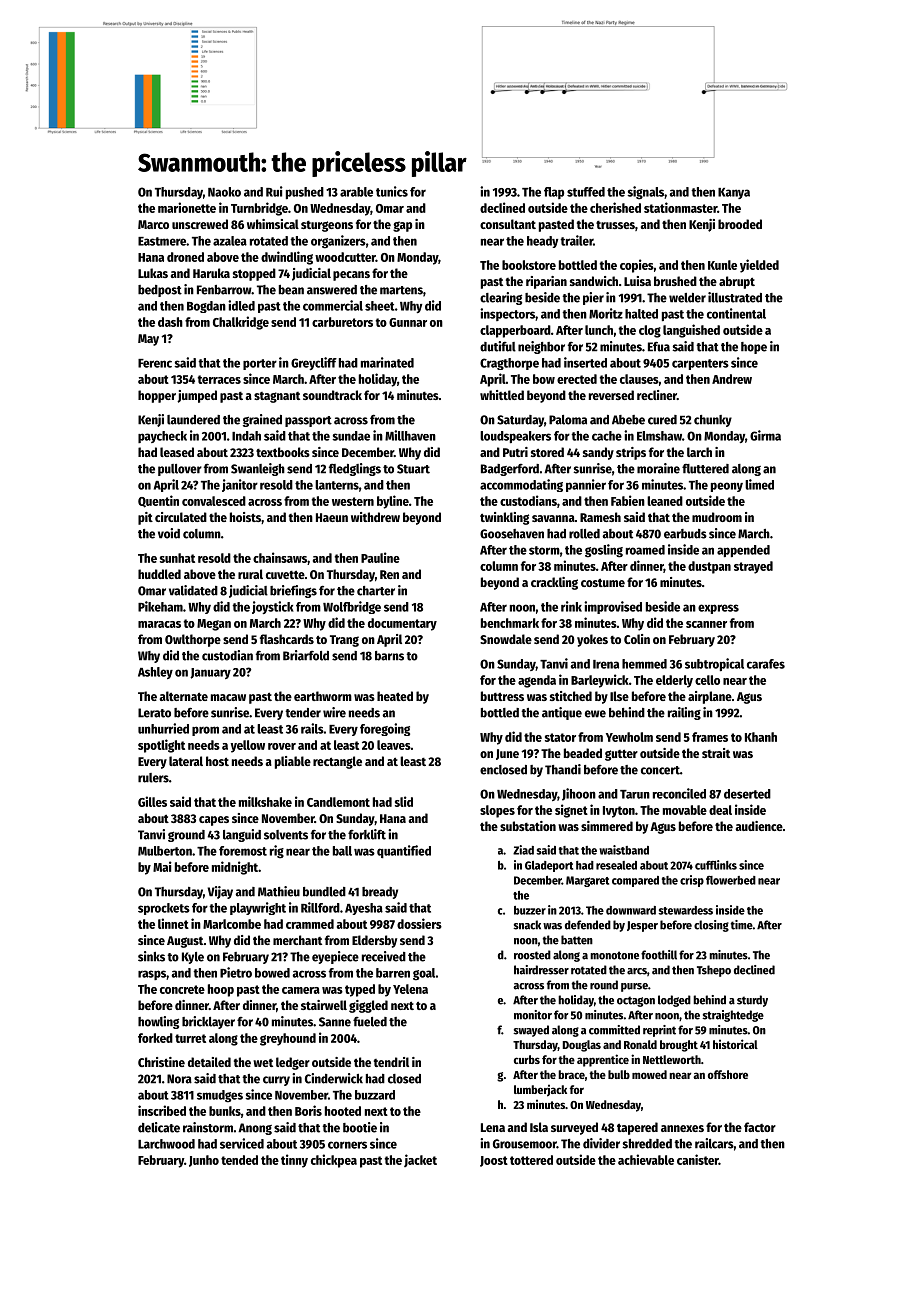 This screenshot has width=924, height=1314. I want to click on lumberjack, so click(540, 1090).
